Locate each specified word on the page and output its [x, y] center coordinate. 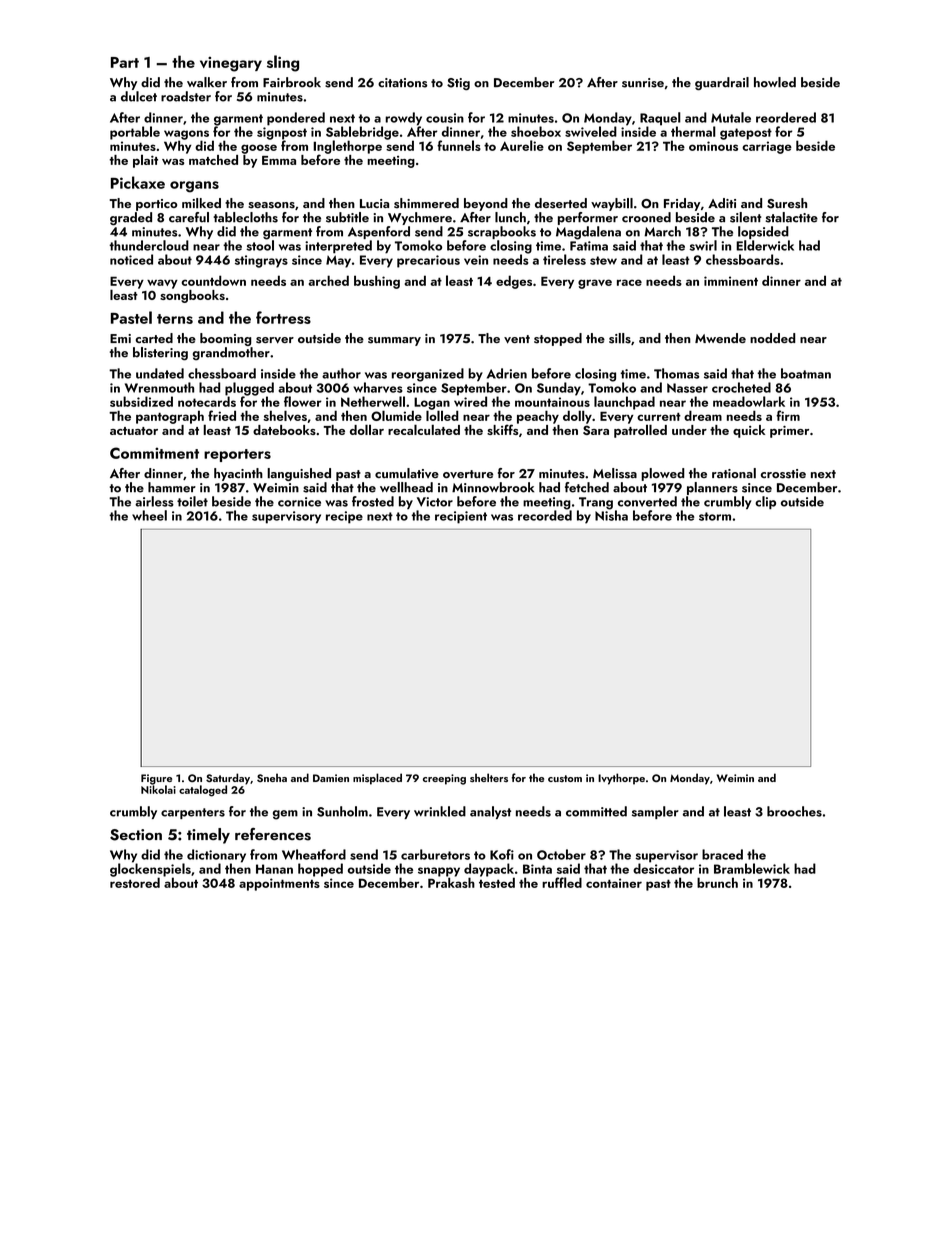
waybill [612, 204]
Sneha [272, 777]
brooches [794, 811]
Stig [458, 84]
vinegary [231, 64]
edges [514, 282]
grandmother [231, 353]
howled [775, 82]
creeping [444, 779]
